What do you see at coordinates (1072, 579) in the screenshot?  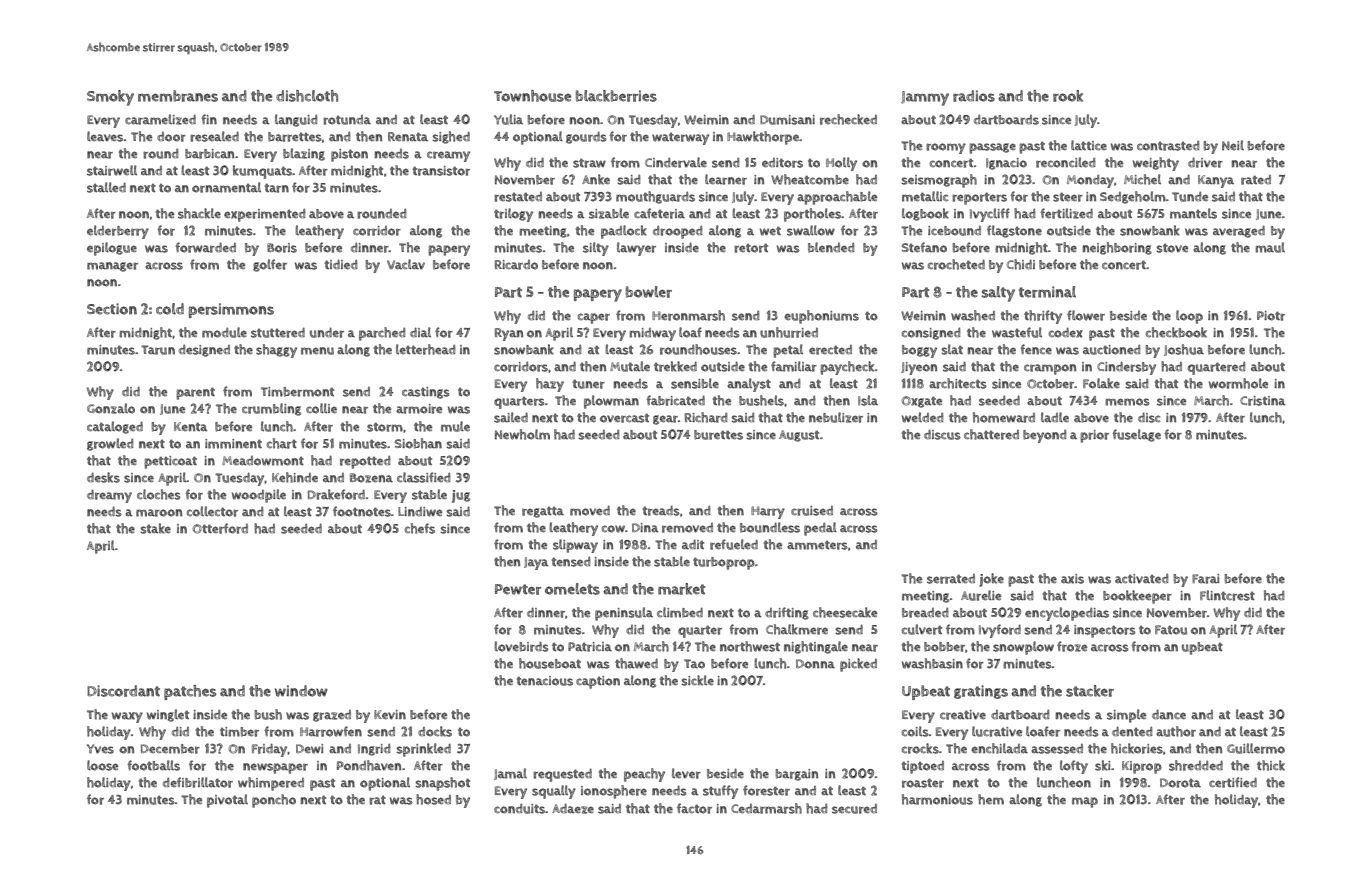 I see `axis` at bounding box center [1072, 579].
